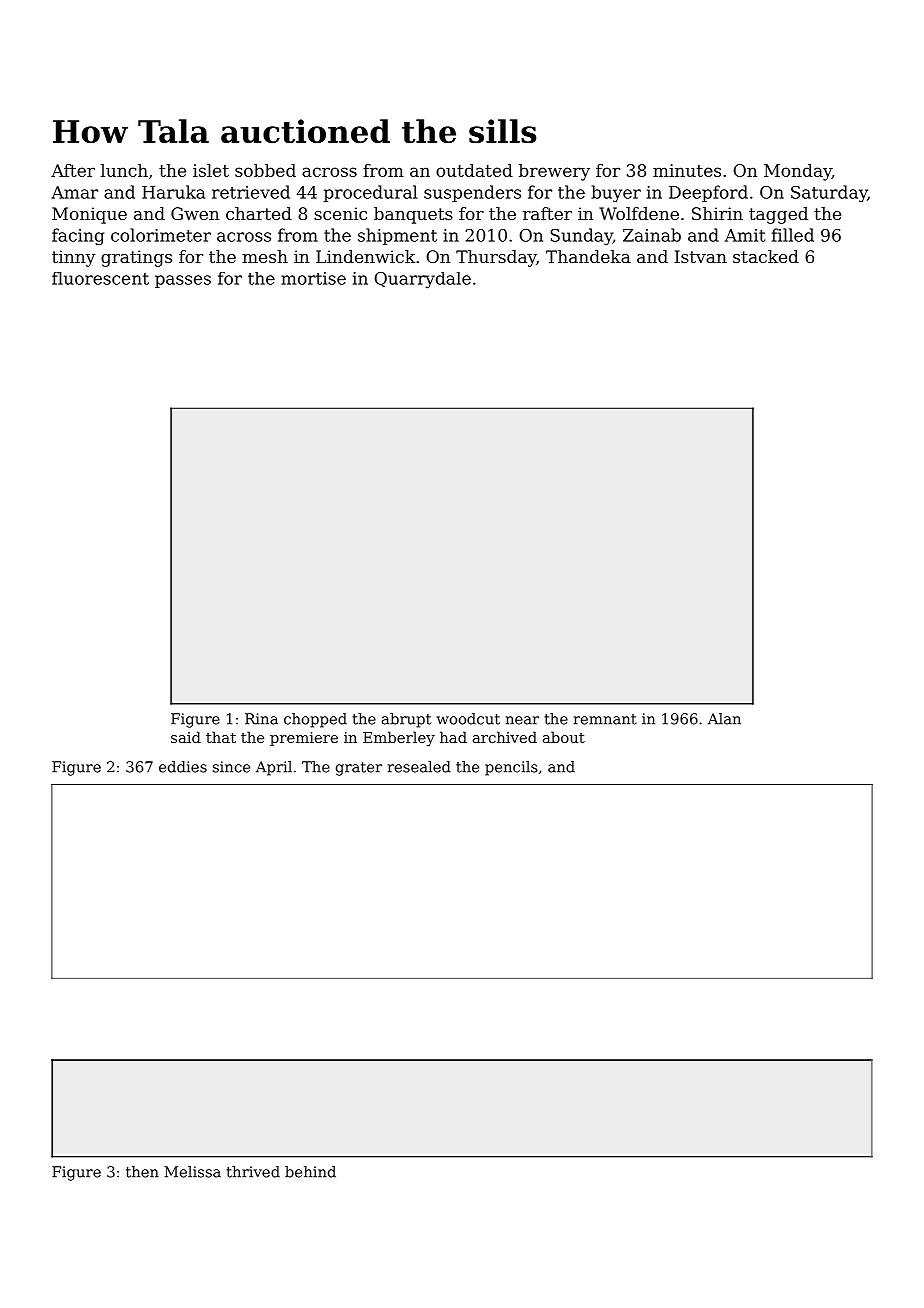 This screenshot has width=924, height=1308. I want to click on Deepford, so click(708, 193).
